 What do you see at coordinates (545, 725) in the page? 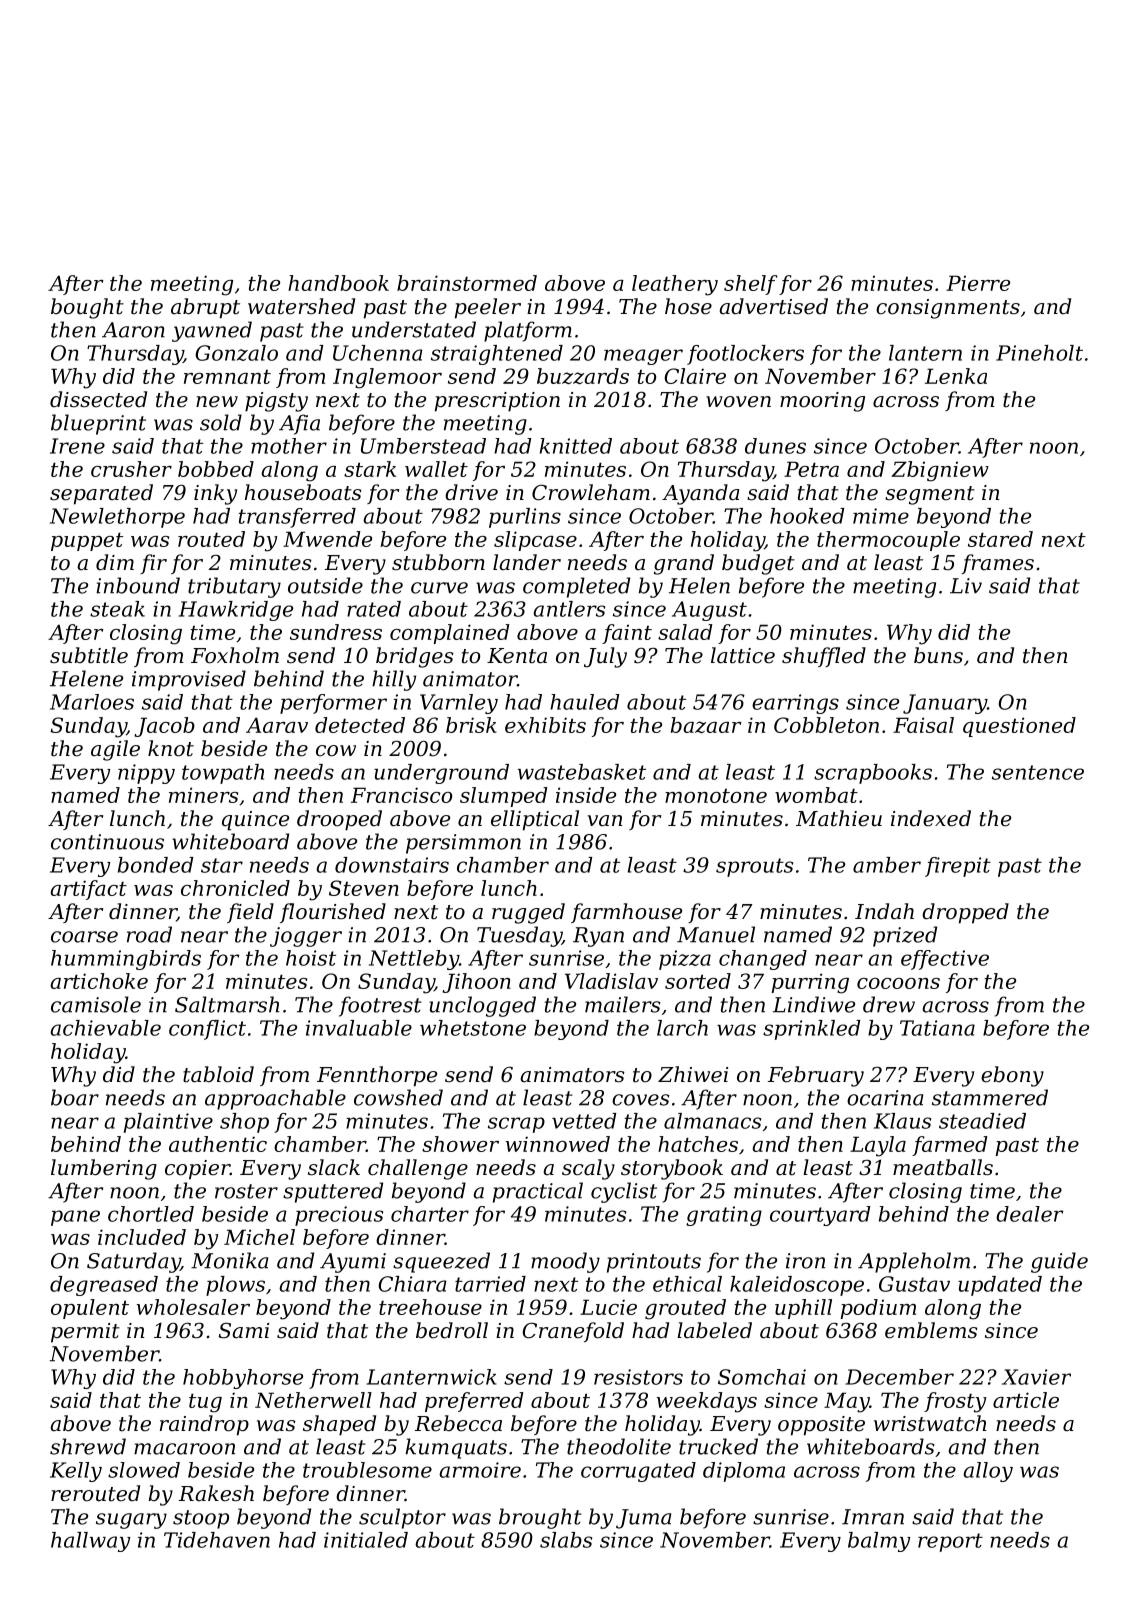
I see `exhibits` at bounding box center [545, 725].
